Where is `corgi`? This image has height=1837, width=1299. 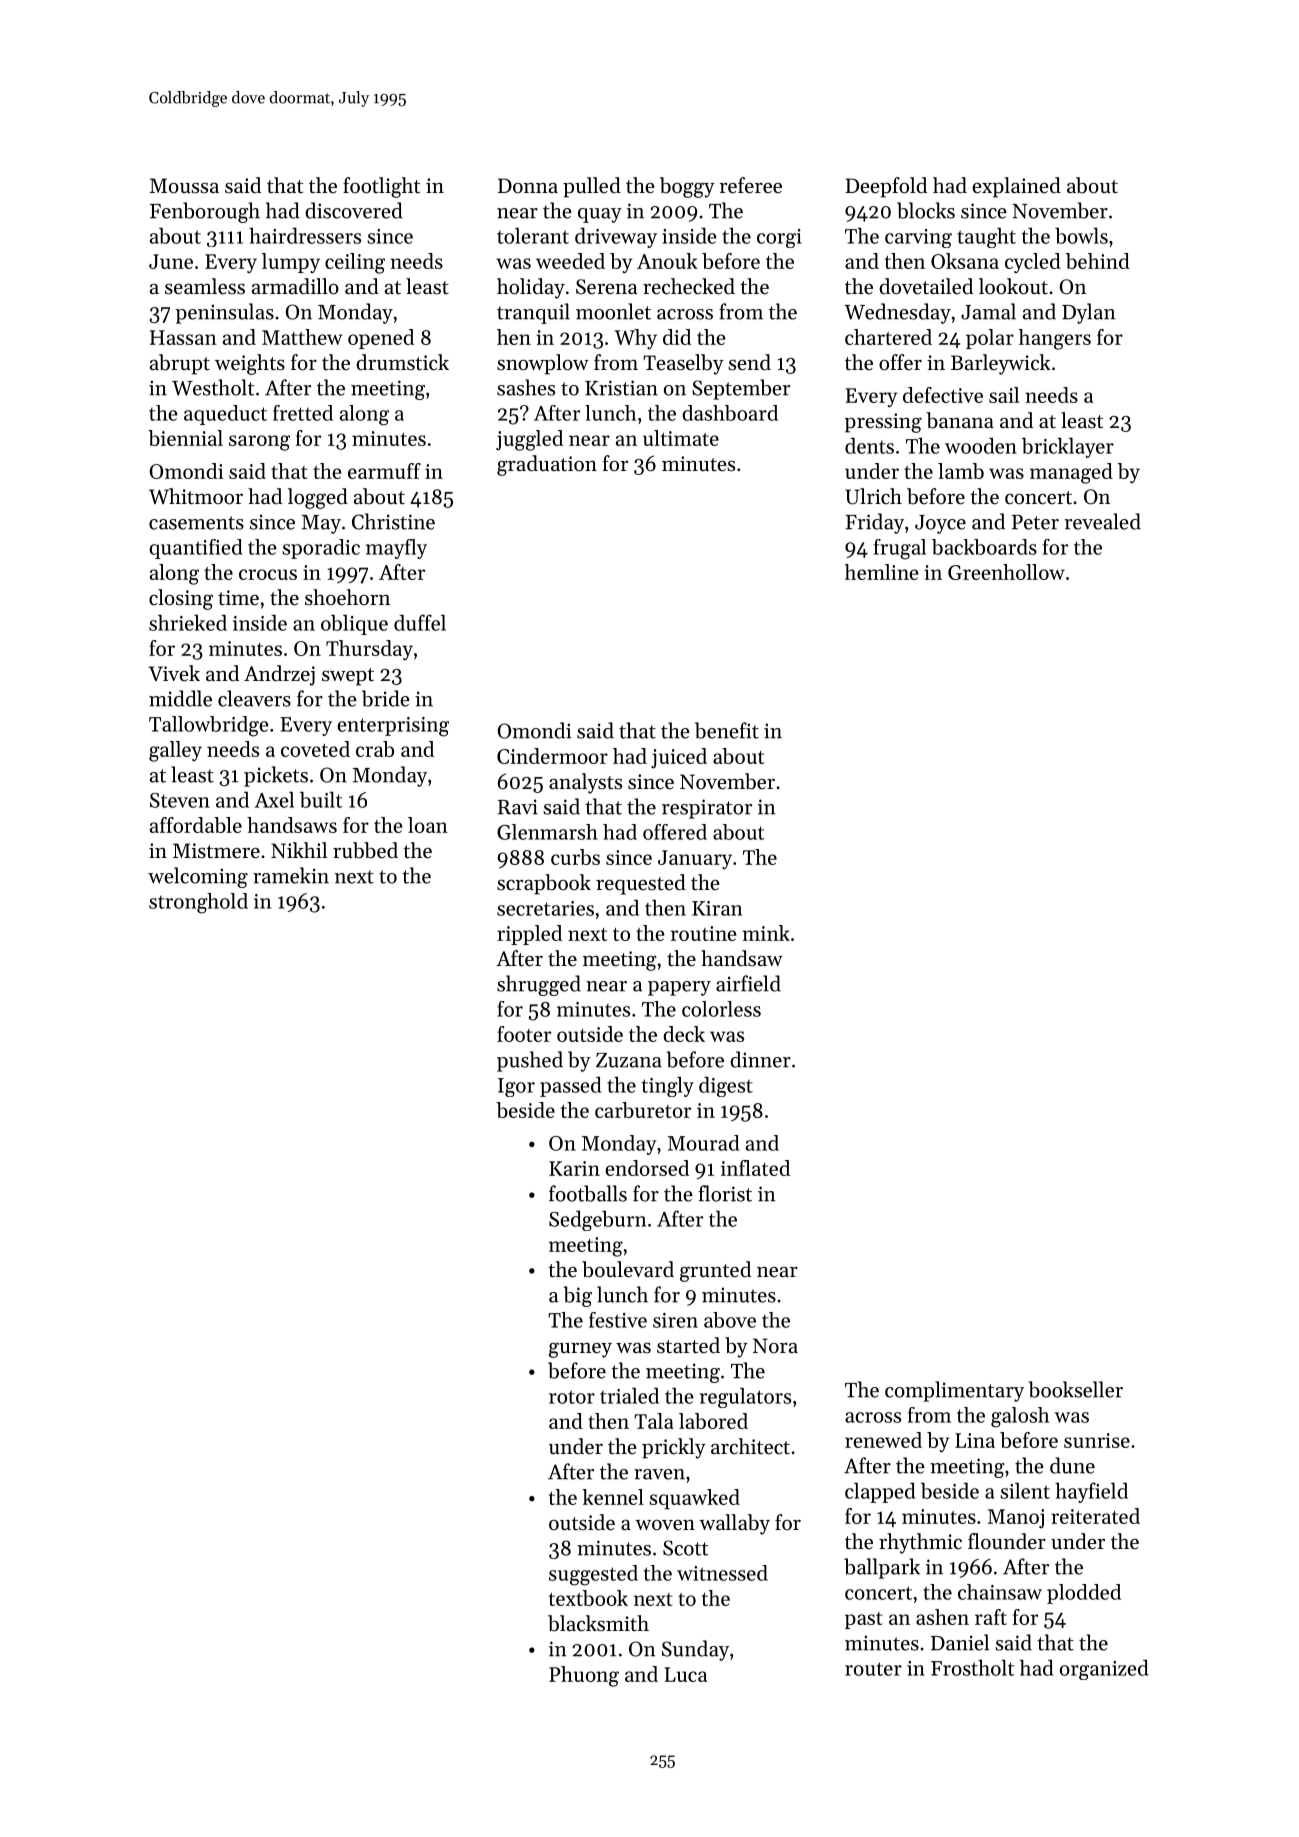
corgi is located at coordinates (779, 238).
